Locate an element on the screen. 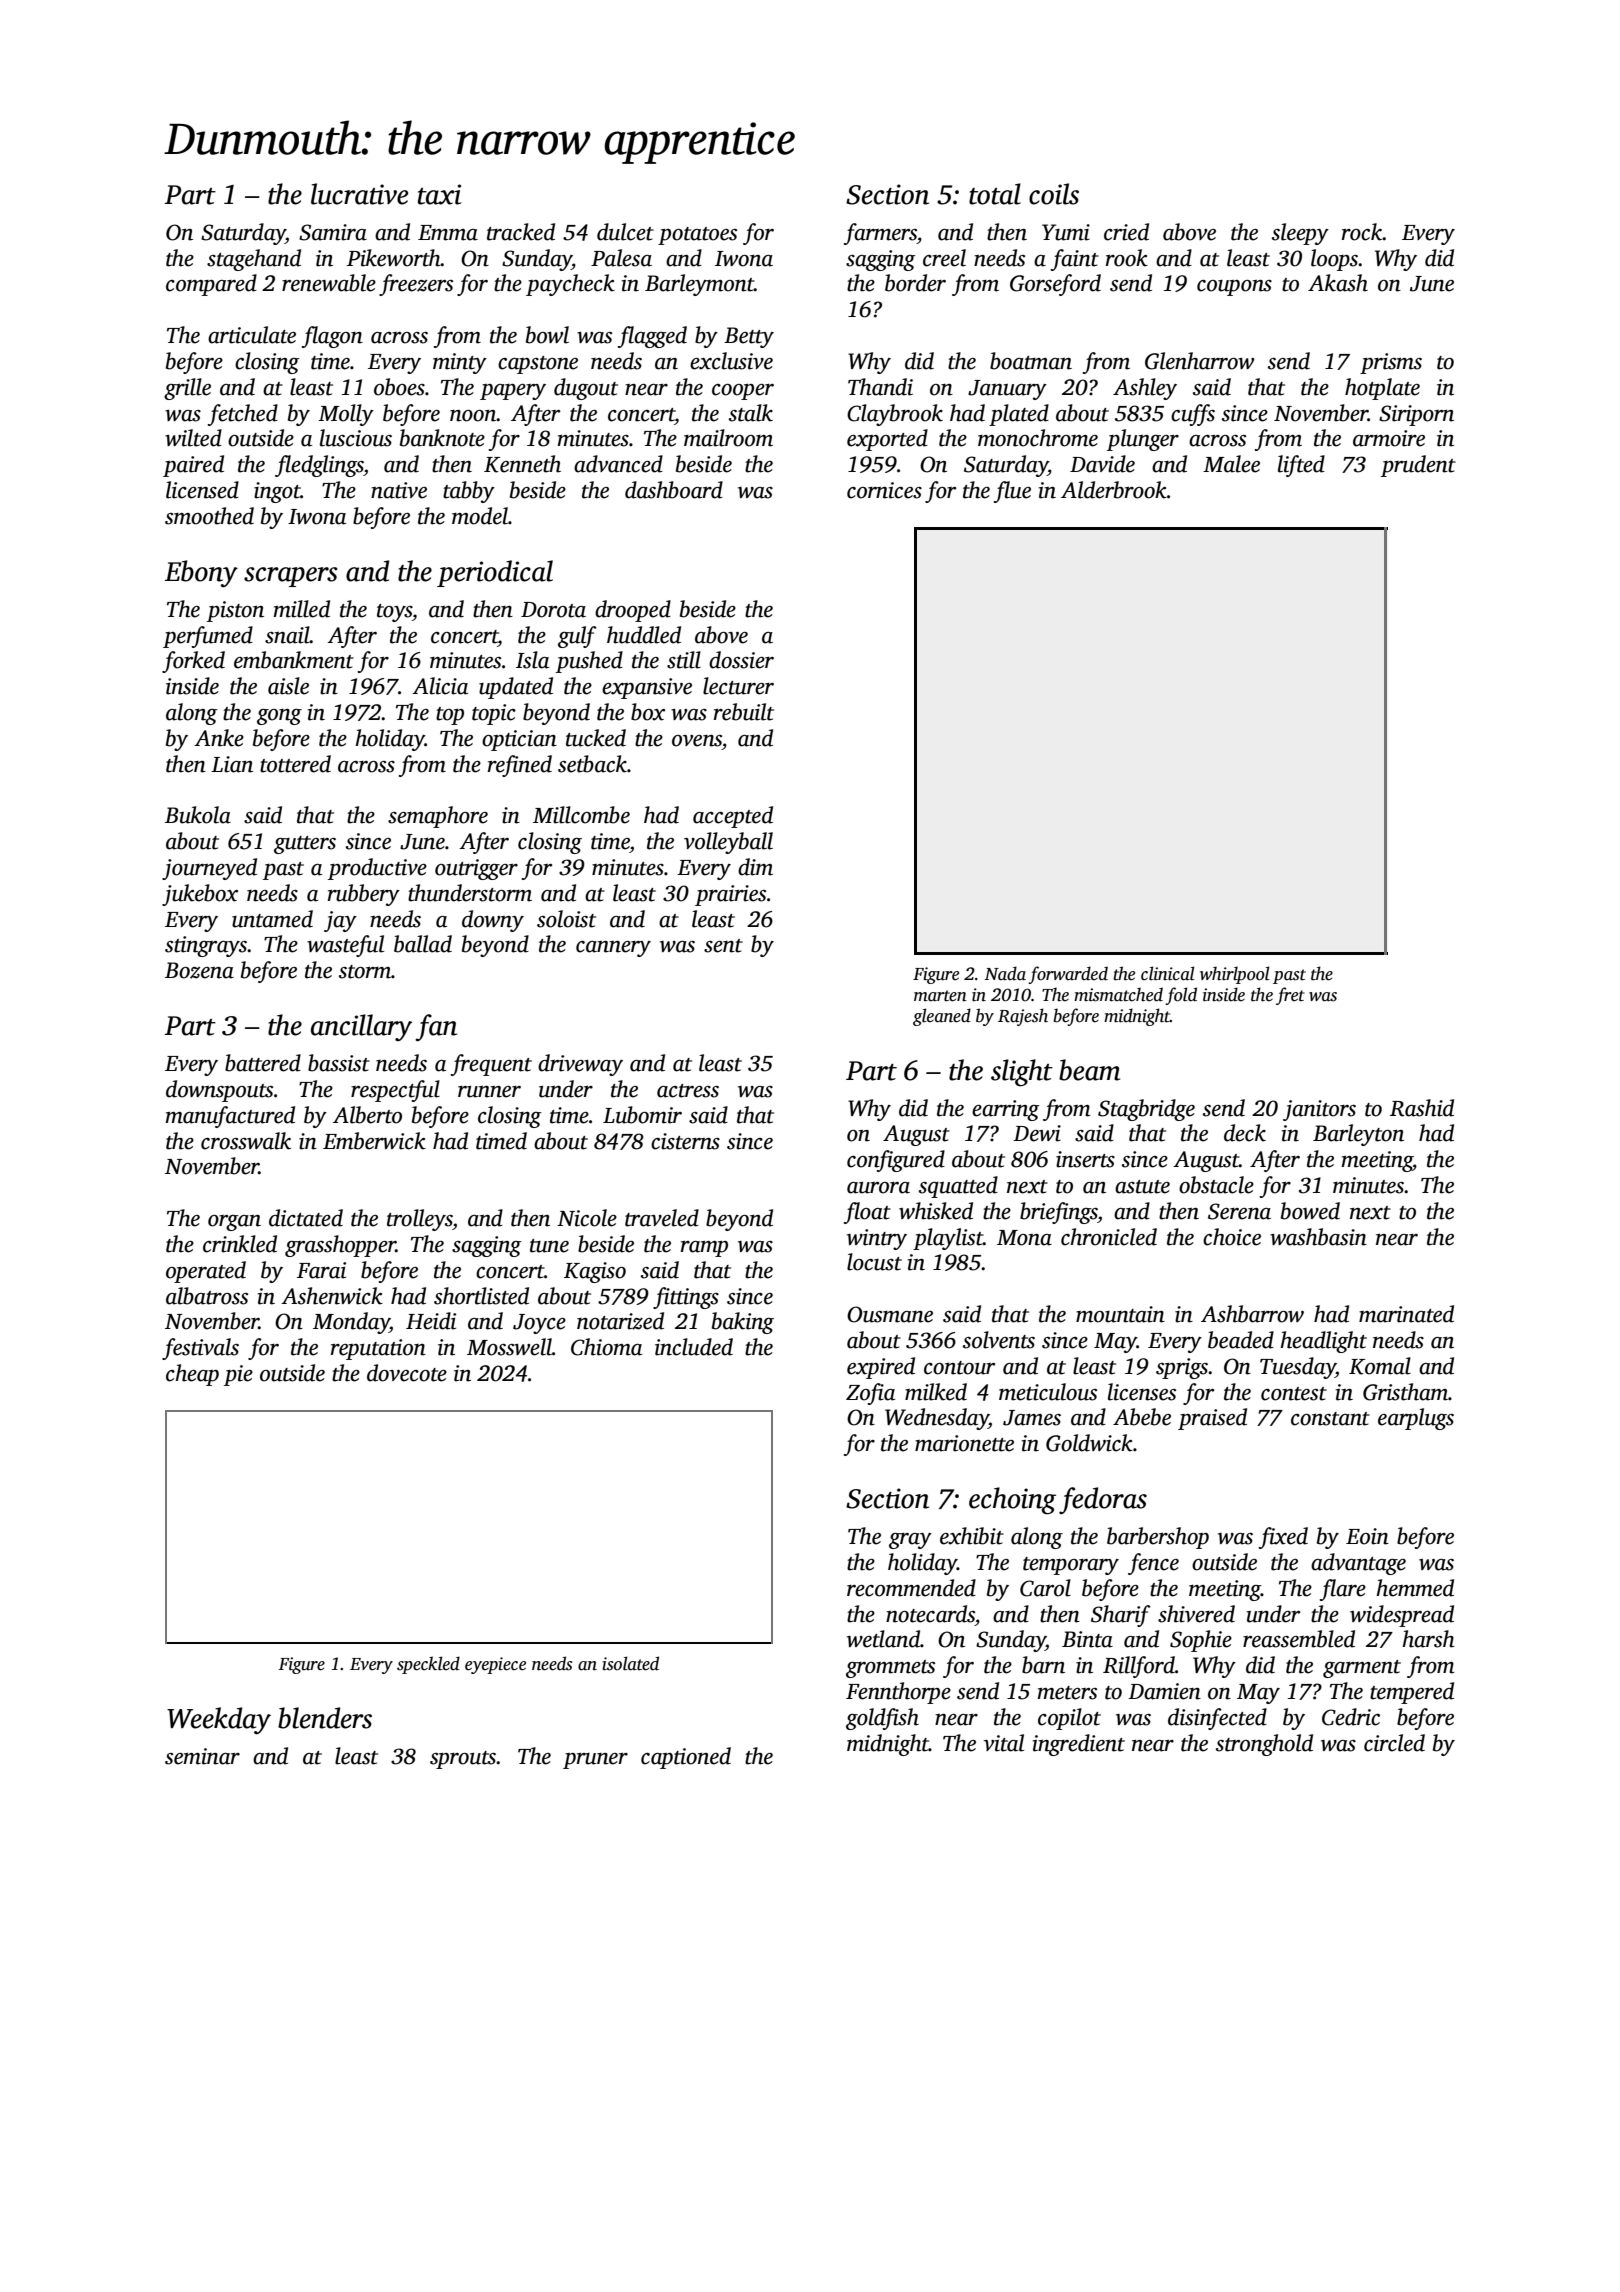  advanced is located at coordinates (618, 464).
